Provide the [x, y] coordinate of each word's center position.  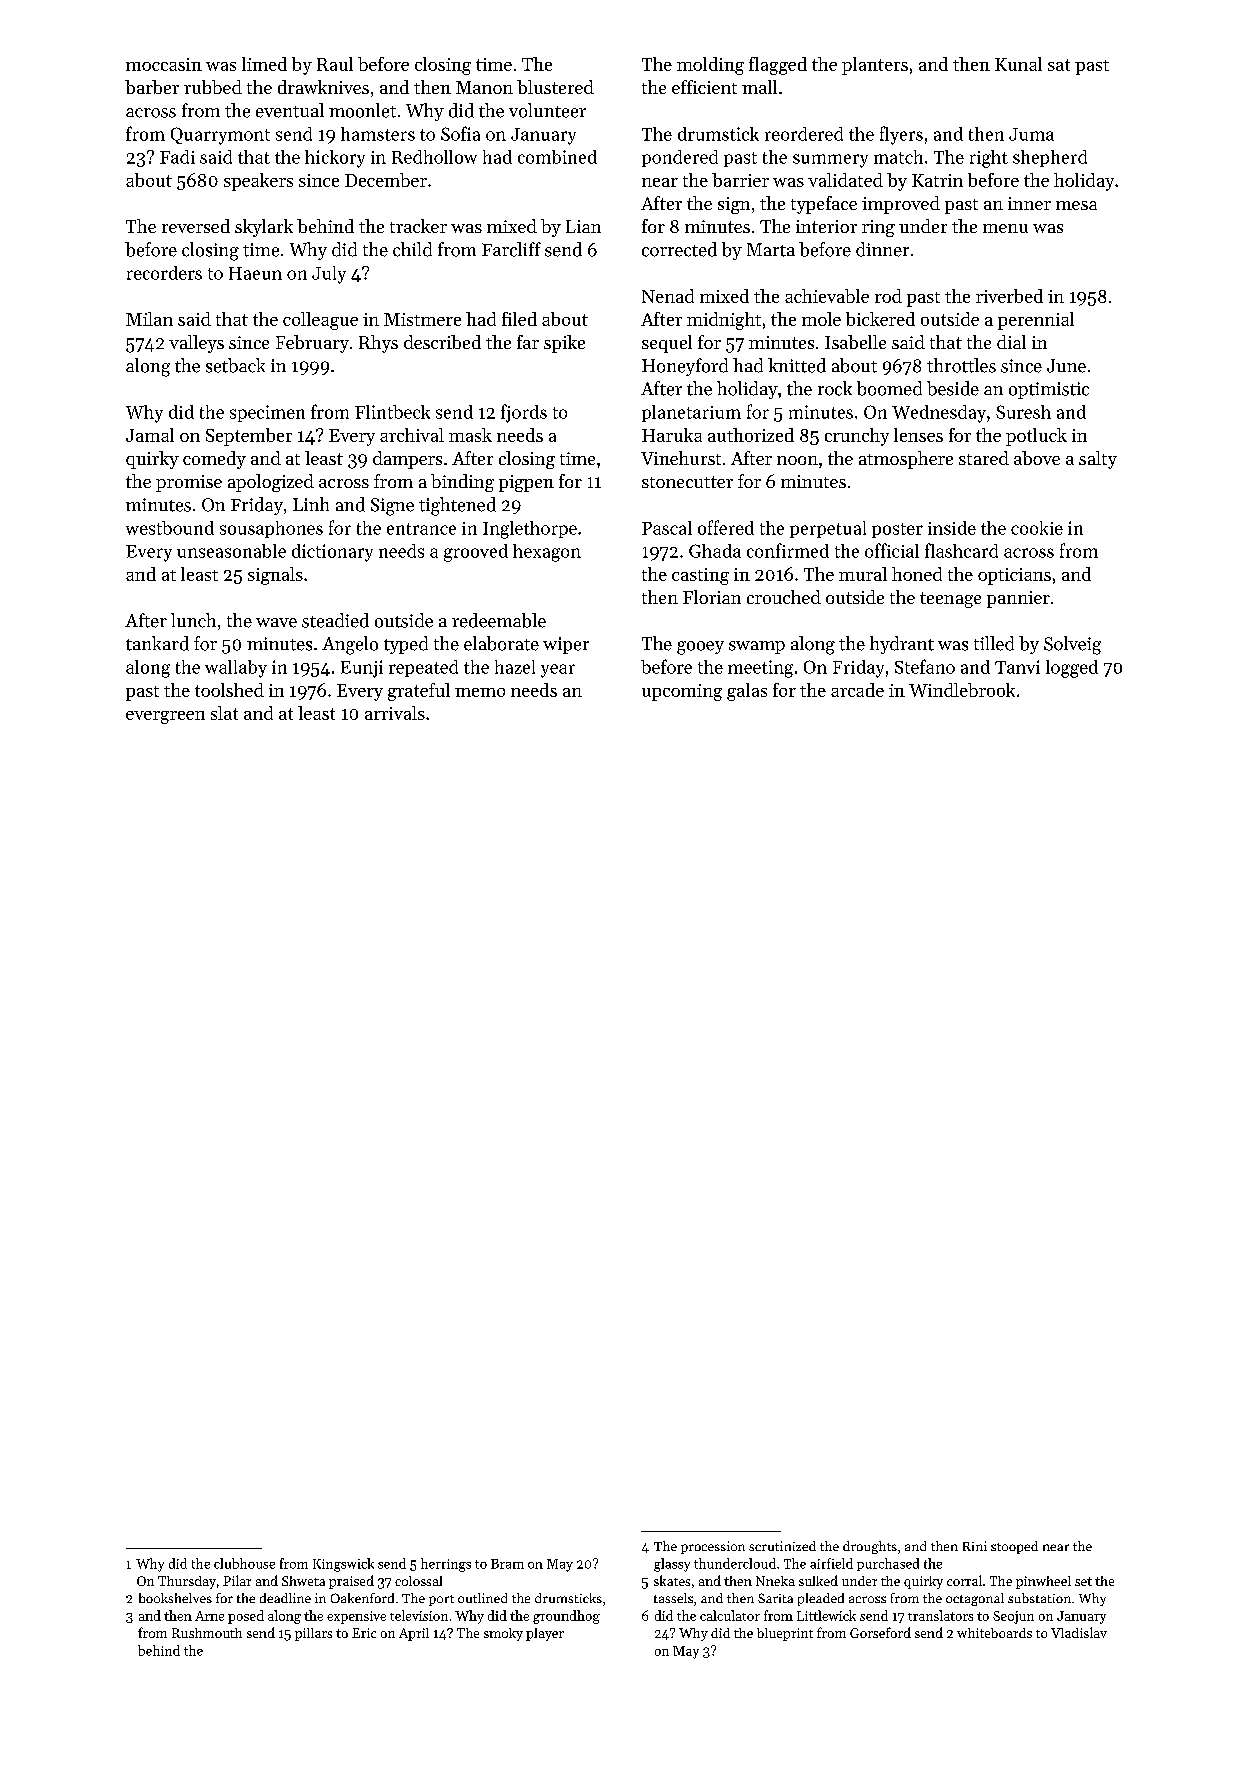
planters [875, 66]
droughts [870, 1547]
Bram [507, 1564]
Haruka [672, 435]
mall [759, 87]
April [414, 1634]
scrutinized [782, 1546]
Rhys [378, 344]
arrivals [395, 713]
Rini [975, 1546]
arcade [857, 690]
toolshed [229, 690]
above [1037, 458]
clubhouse [244, 1563]
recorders [164, 273]
